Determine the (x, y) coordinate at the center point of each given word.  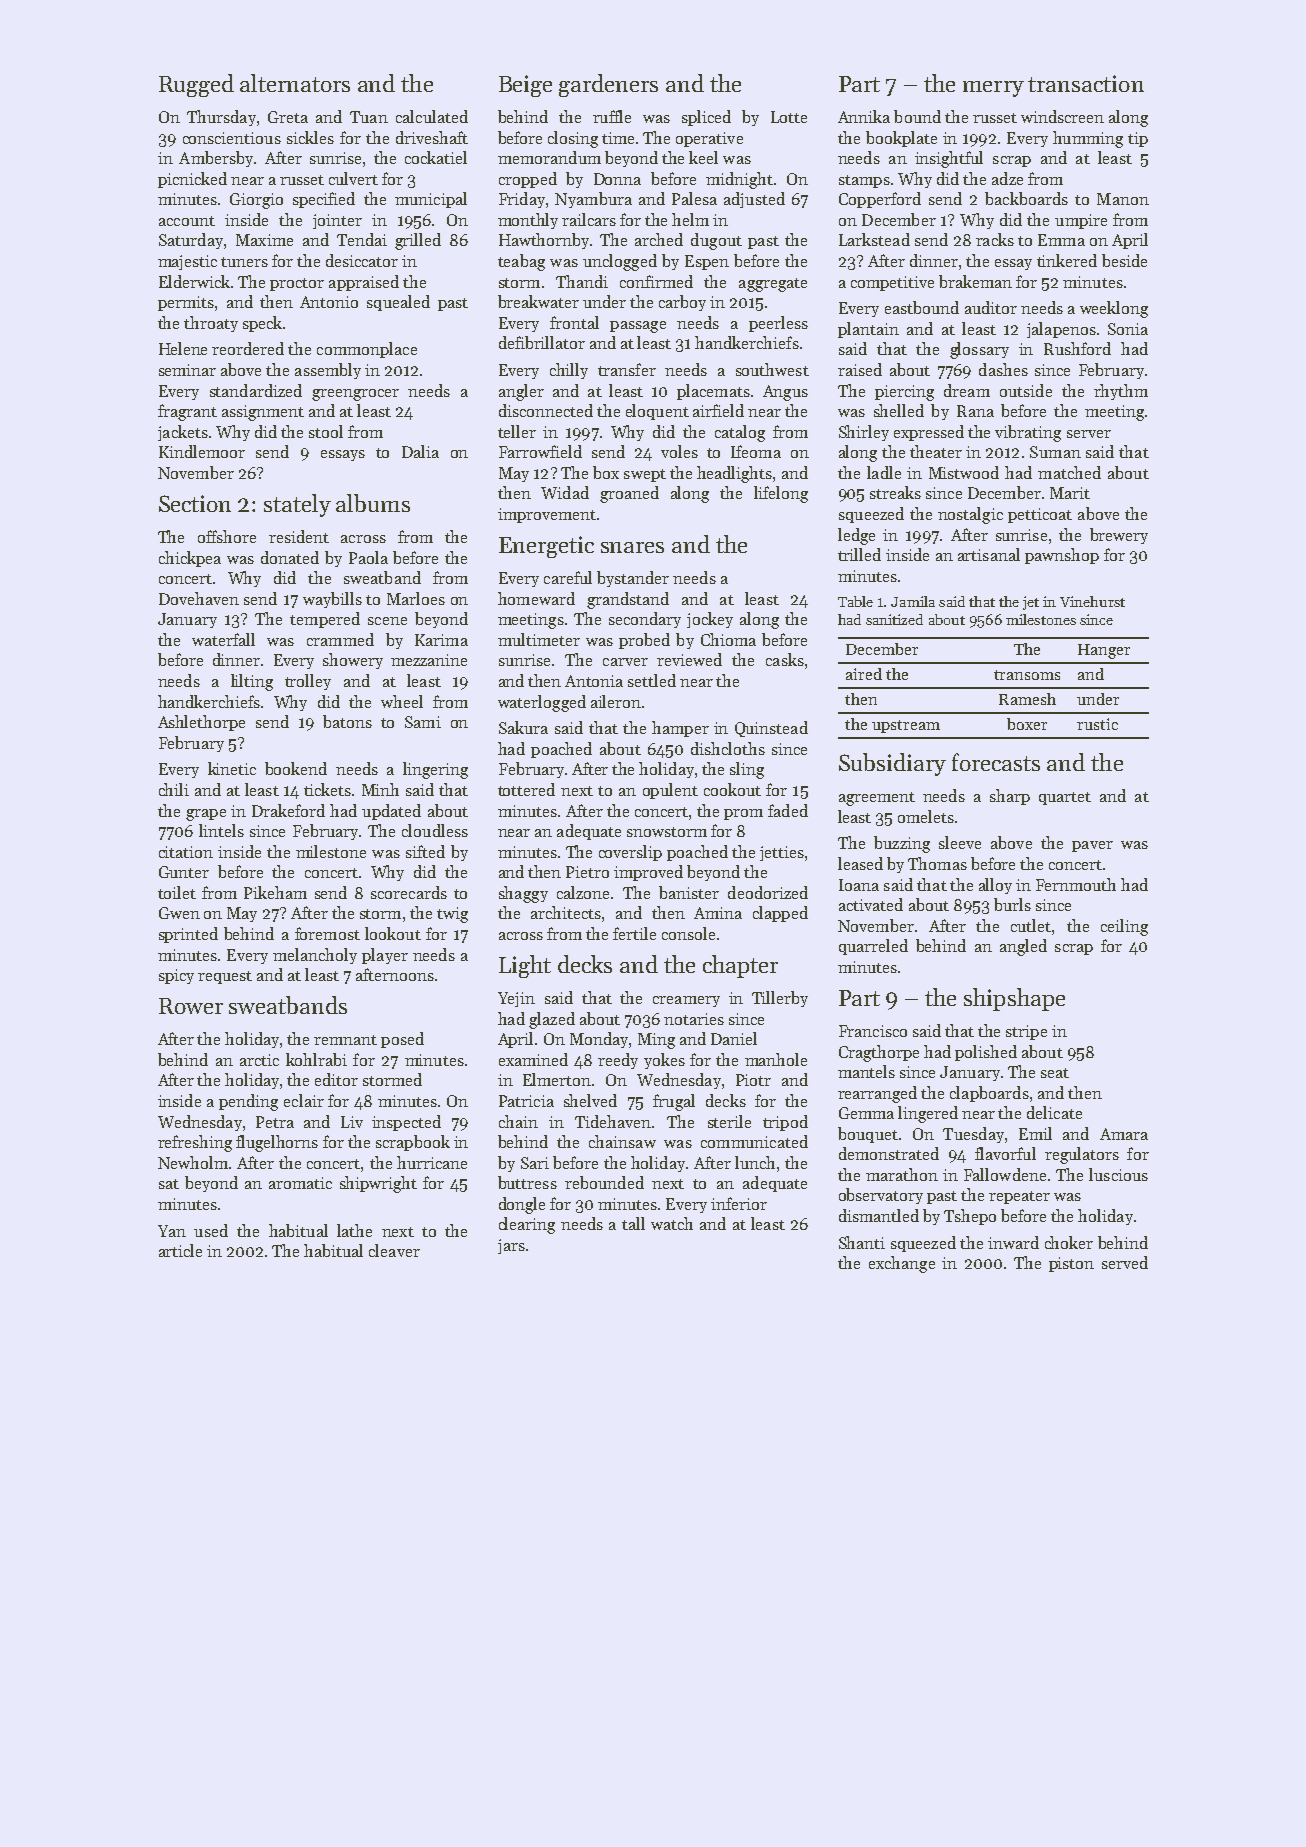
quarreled (873, 947)
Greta (288, 117)
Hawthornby (544, 241)
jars (511, 1246)
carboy (682, 303)
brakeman (975, 281)
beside (1124, 260)
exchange (902, 1264)
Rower (191, 1006)
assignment (263, 413)
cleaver (394, 1250)
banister (689, 892)
